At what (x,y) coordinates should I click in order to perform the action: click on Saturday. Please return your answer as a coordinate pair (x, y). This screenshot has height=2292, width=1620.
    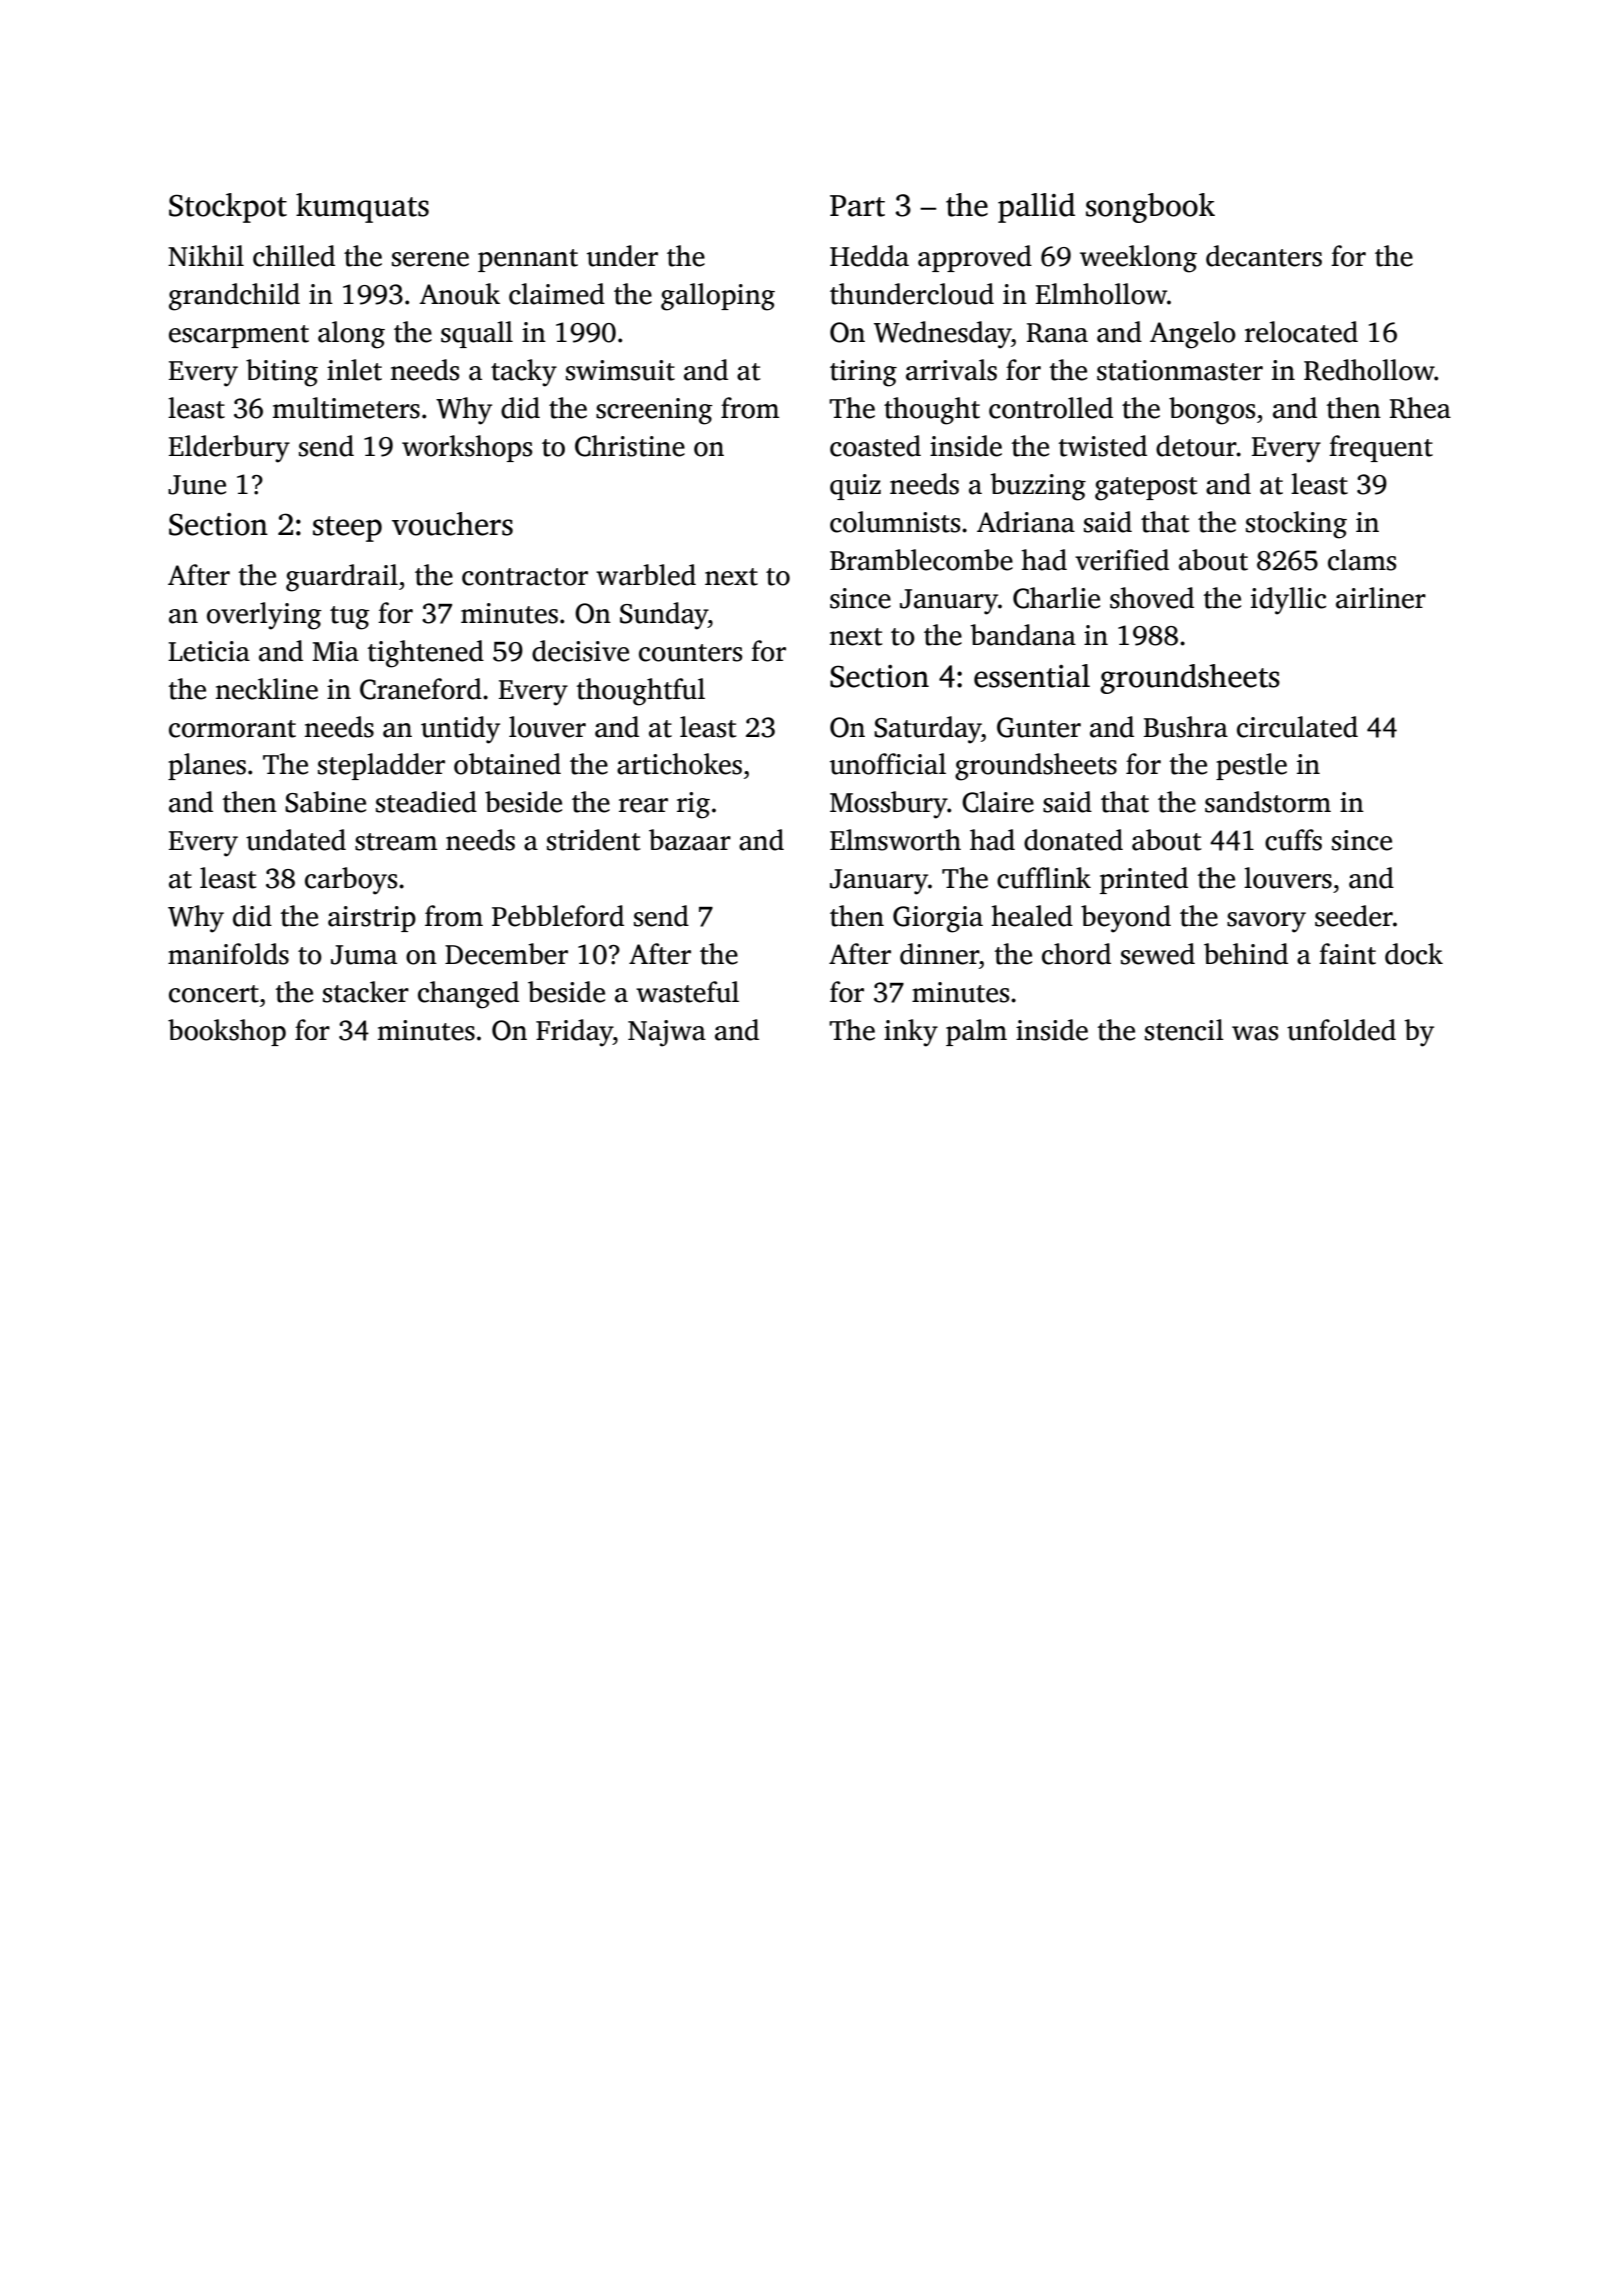
    Looking at the image, I should click on (928, 730).
